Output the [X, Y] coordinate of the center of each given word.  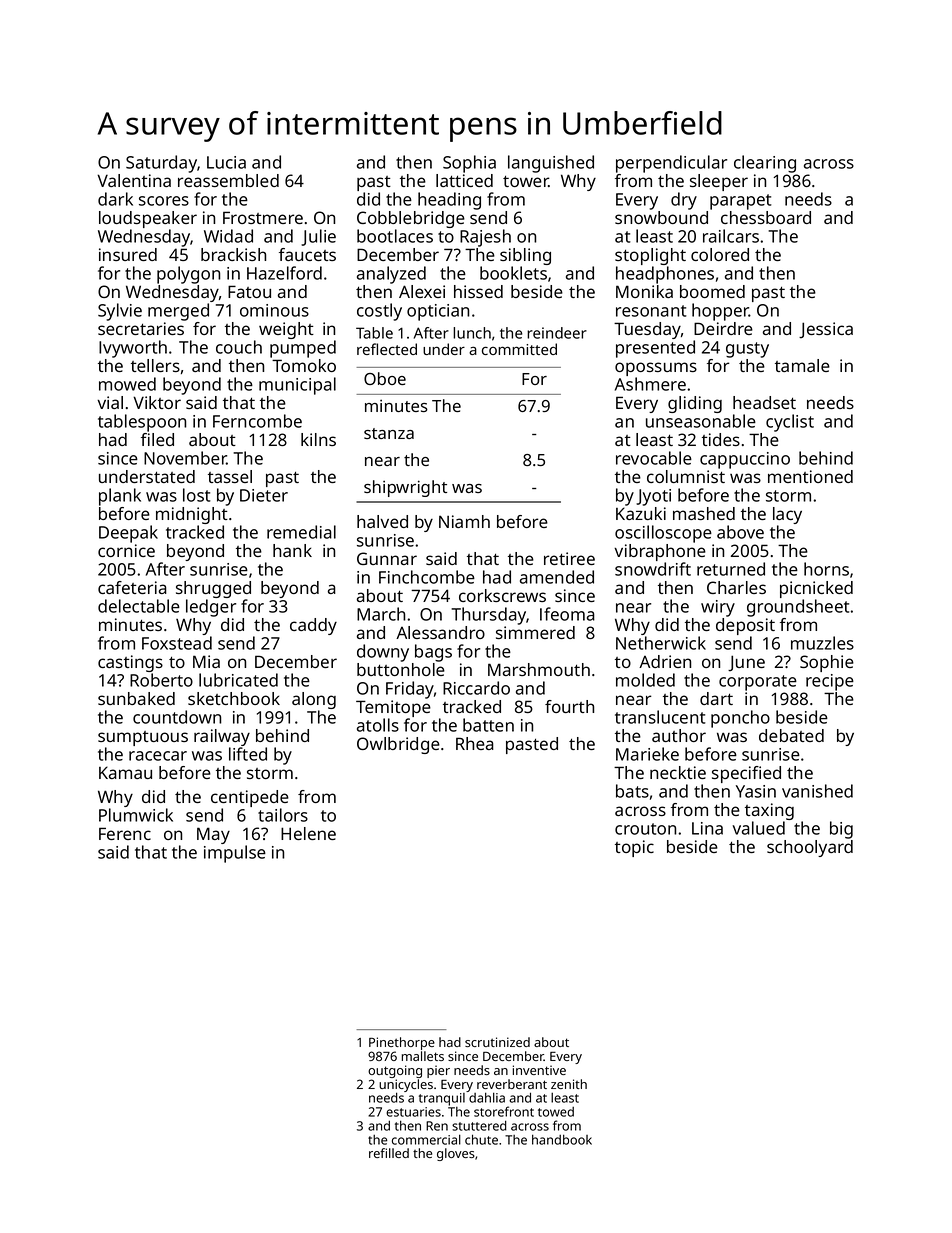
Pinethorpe [402, 1043]
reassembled [228, 180]
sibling [525, 256]
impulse [235, 854]
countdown [177, 717]
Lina [707, 828]
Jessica [826, 330]
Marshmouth [539, 669]
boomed [712, 291]
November [185, 458]
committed [519, 349]
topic [634, 848]
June [746, 663]
